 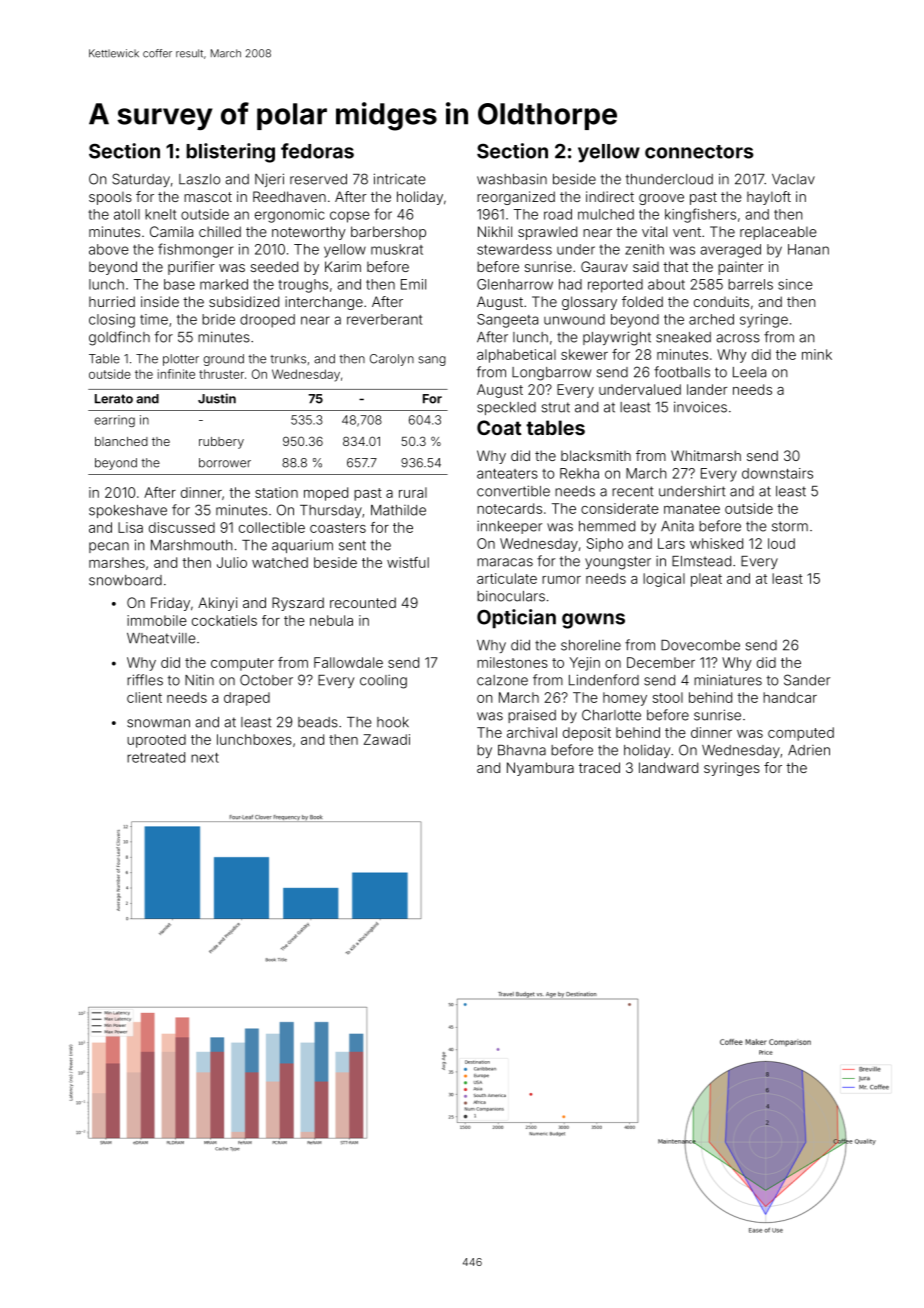 I want to click on ground, so click(x=223, y=360).
